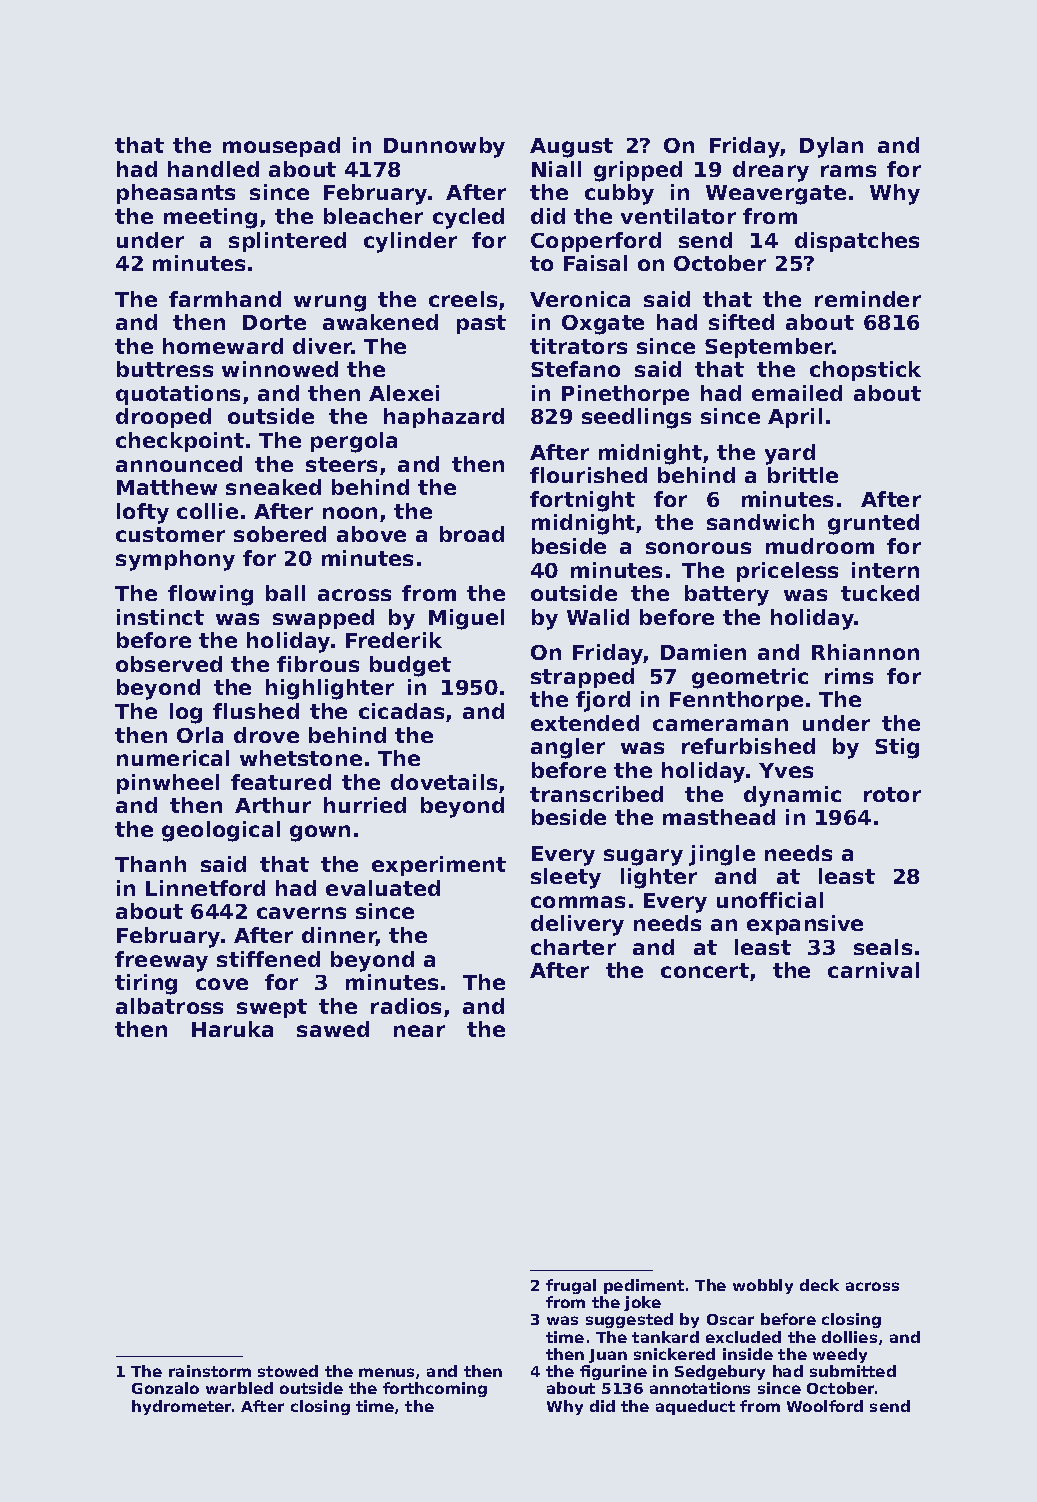 Image resolution: width=1037 pixels, height=1502 pixels. I want to click on pheasants, so click(176, 194).
